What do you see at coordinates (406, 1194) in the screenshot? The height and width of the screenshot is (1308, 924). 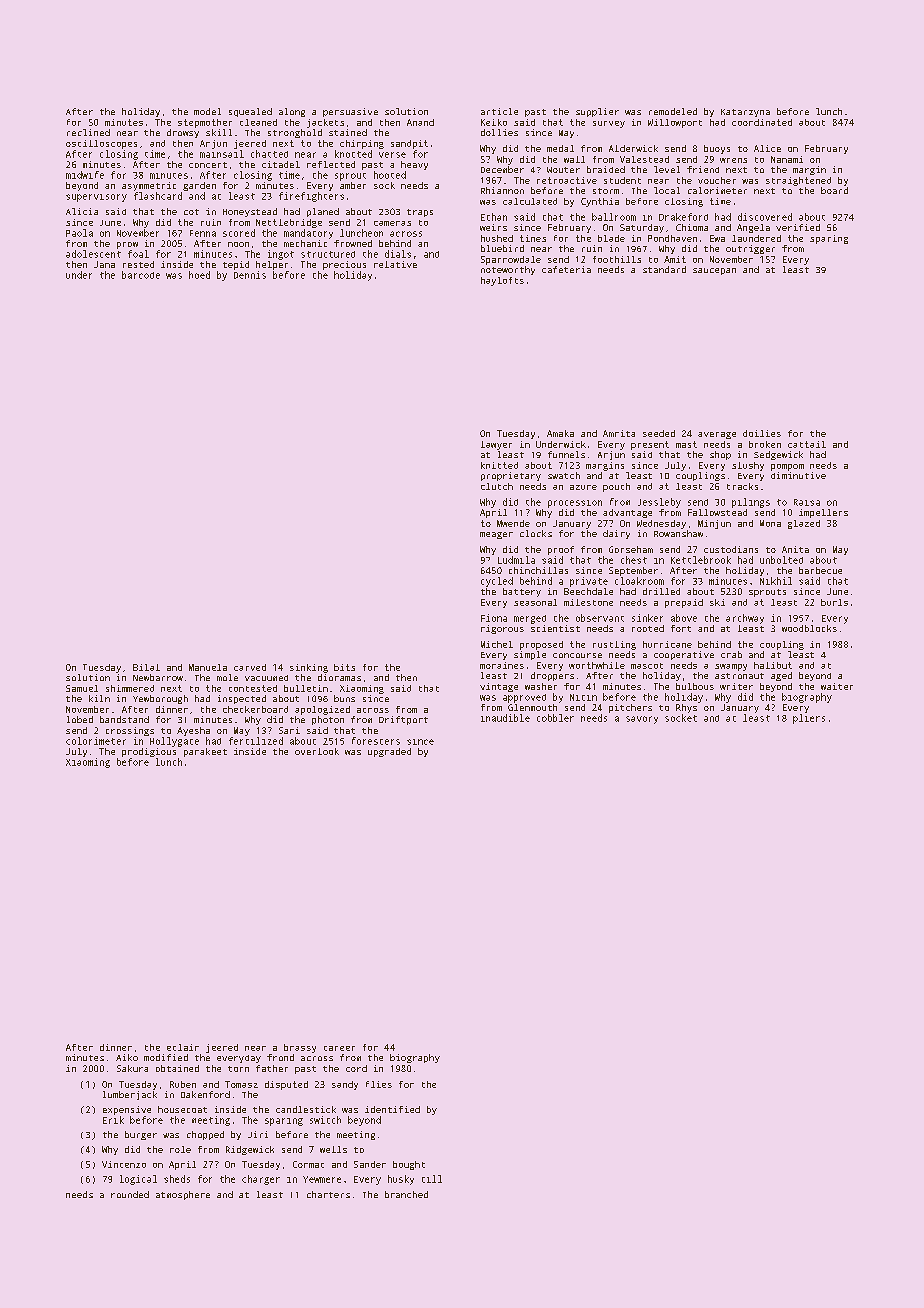 I see `branched` at bounding box center [406, 1194].
